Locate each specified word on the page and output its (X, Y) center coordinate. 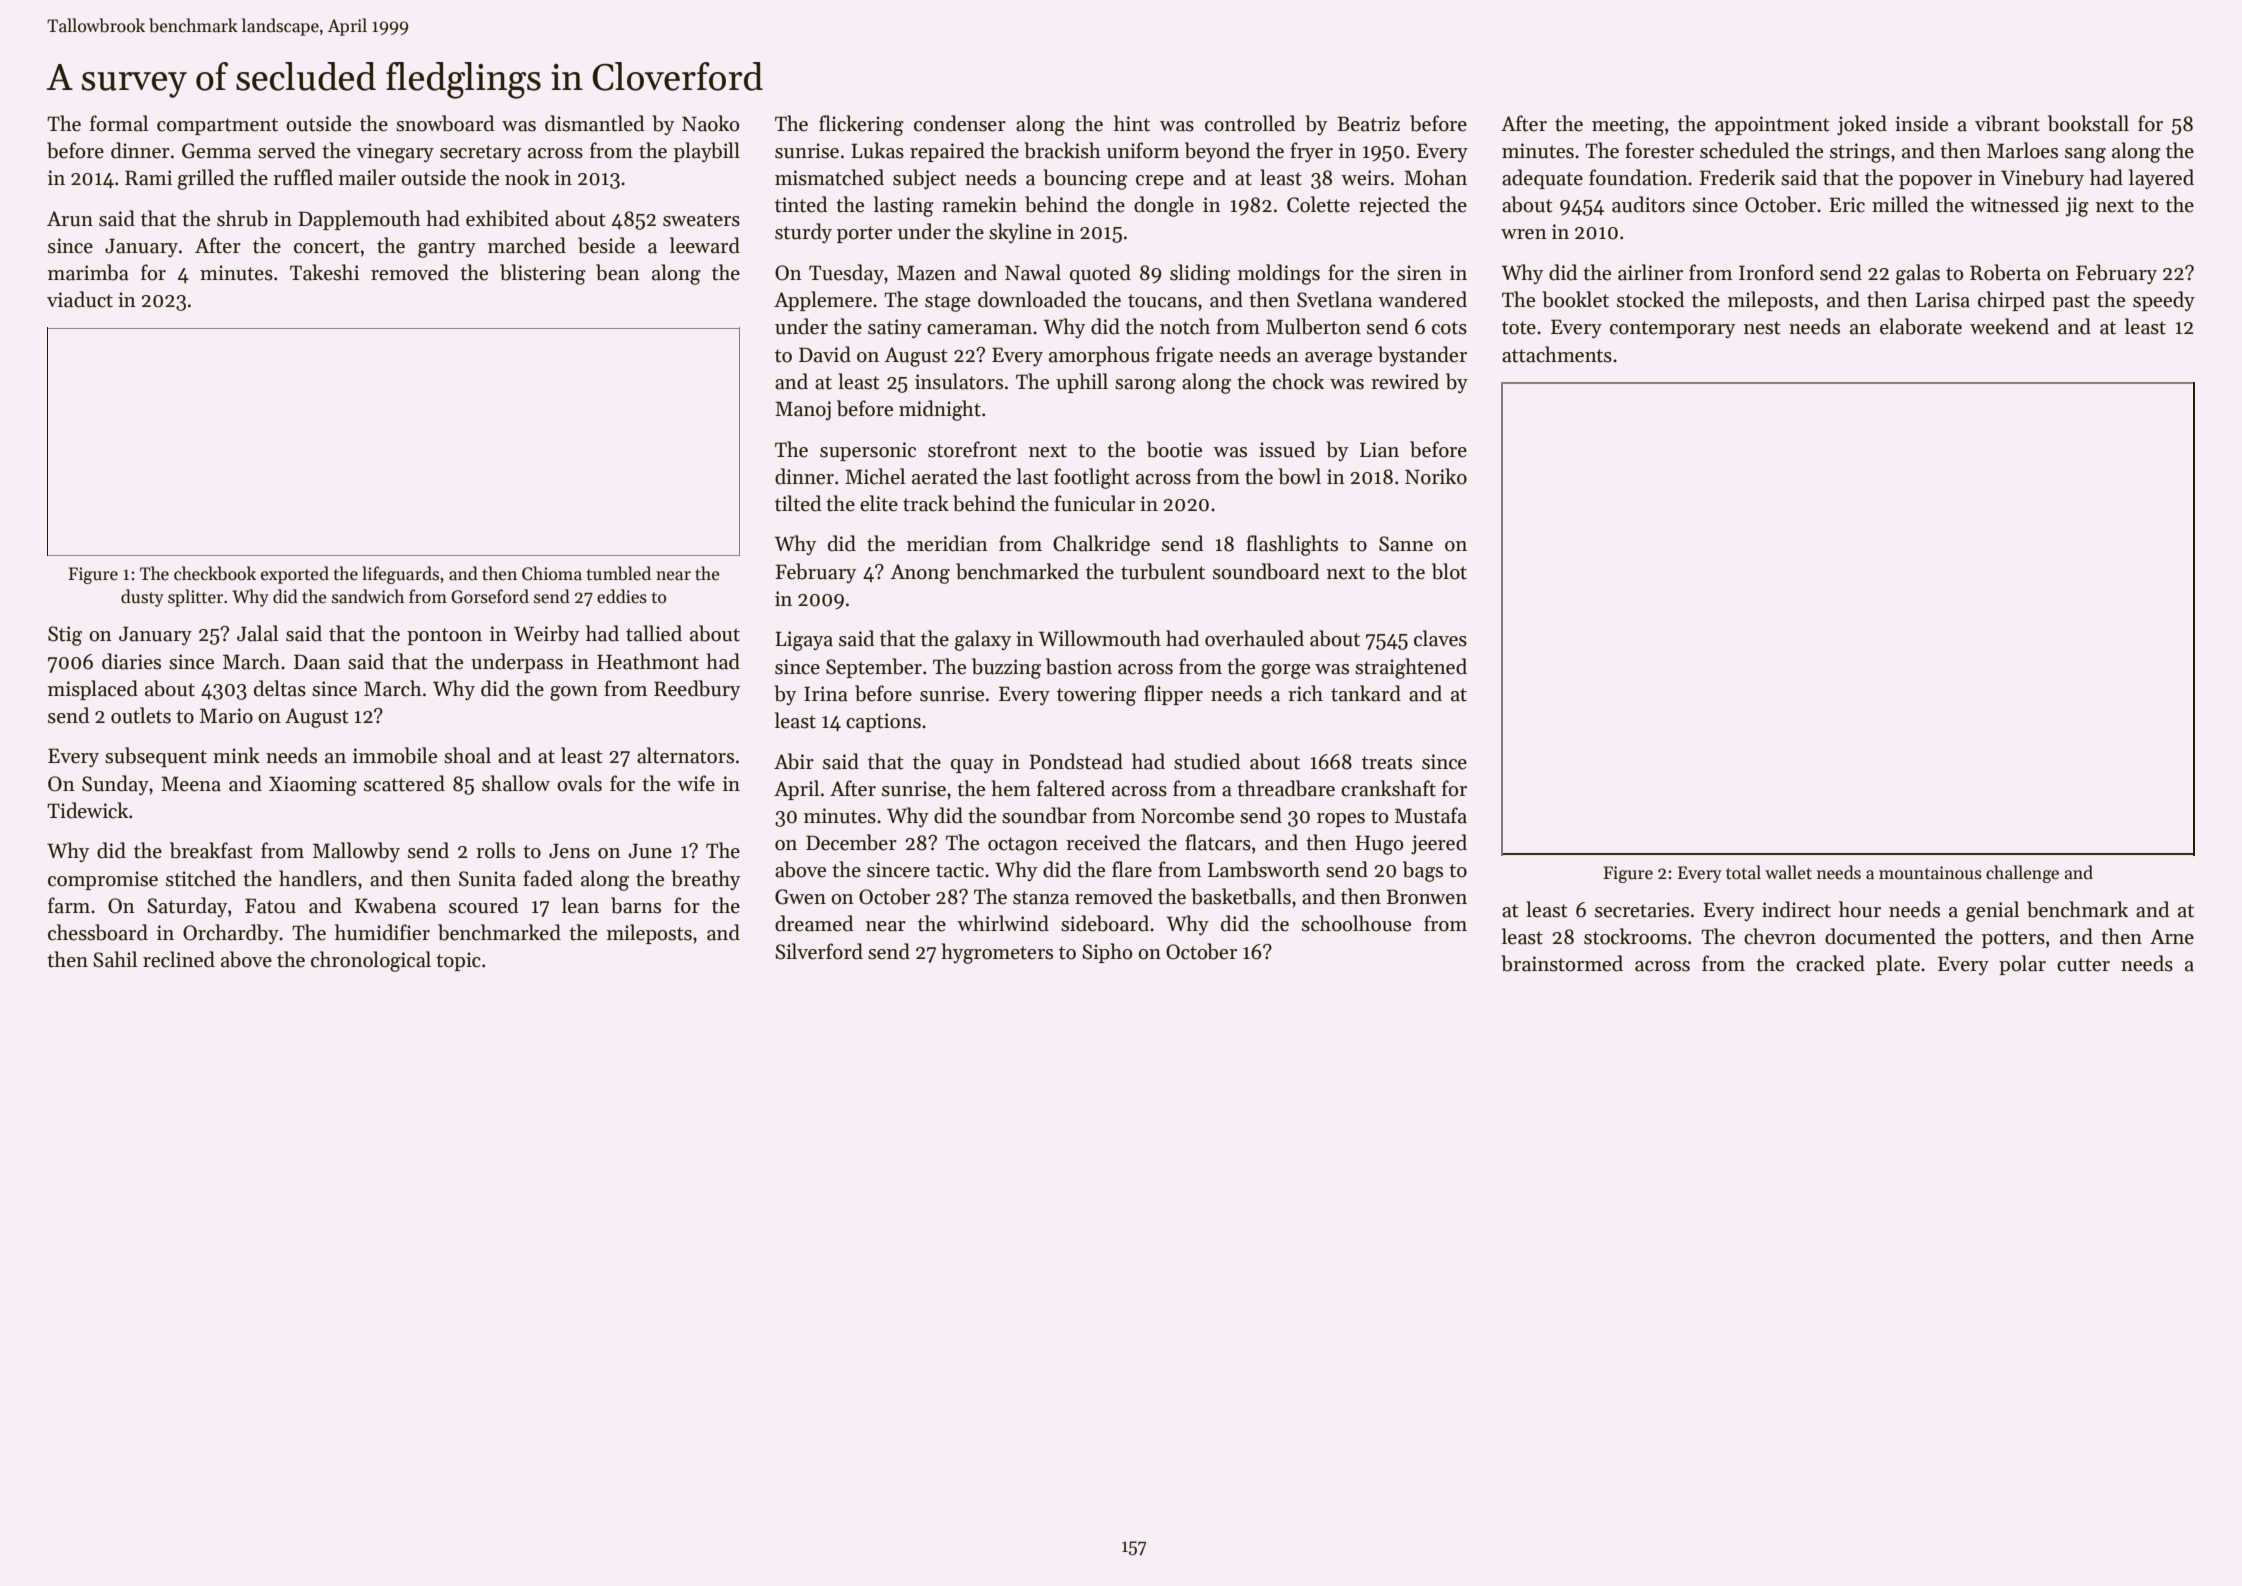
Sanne (1406, 544)
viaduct (80, 299)
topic (458, 961)
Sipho (1107, 953)
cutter (2083, 965)
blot (1449, 571)
